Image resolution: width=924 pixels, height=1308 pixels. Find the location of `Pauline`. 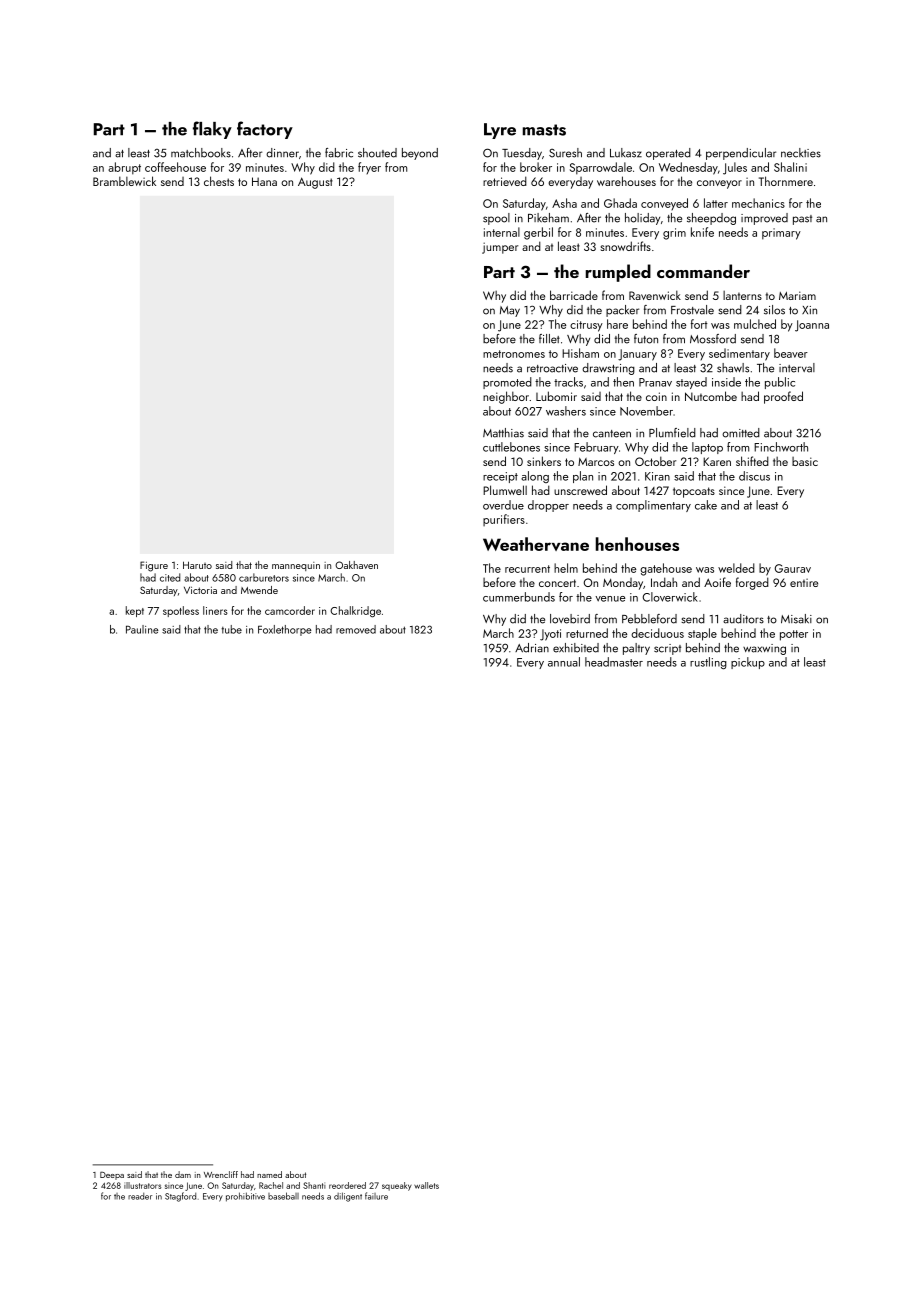

Pauline is located at coordinates (142, 629).
